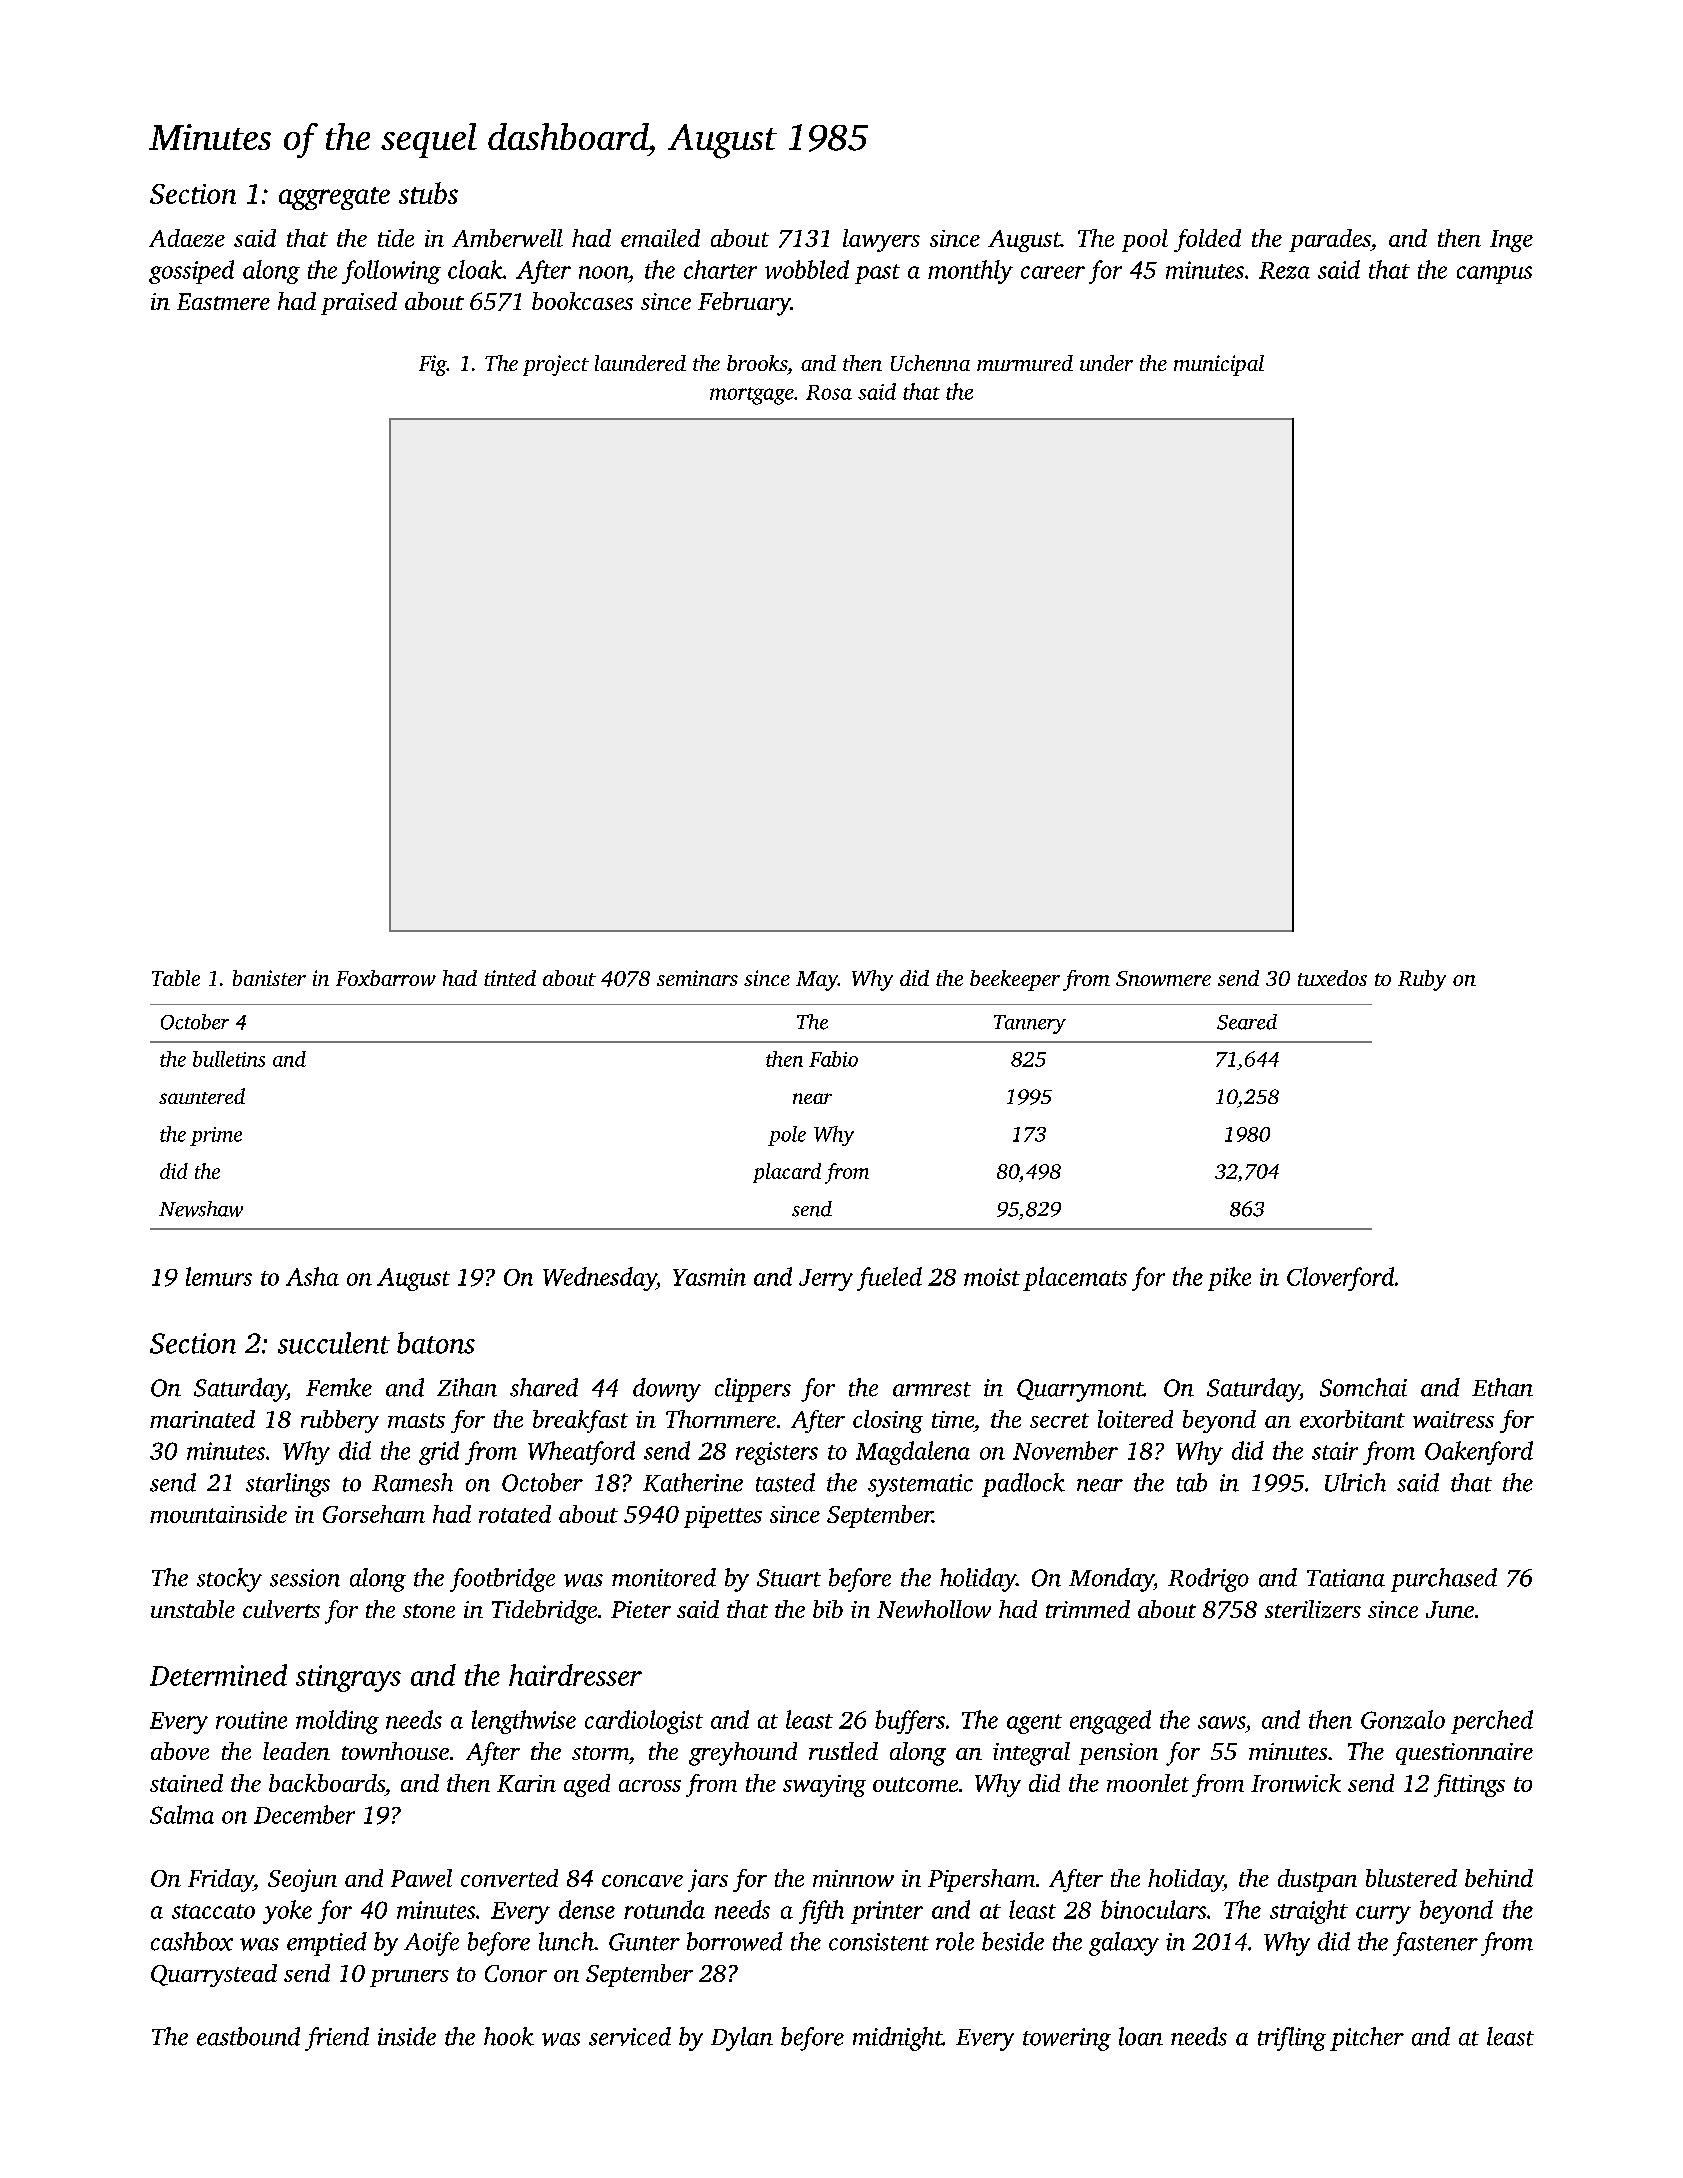  What do you see at coordinates (1317, 1880) in the screenshot?
I see `dustpan` at bounding box center [1317, 1880].
